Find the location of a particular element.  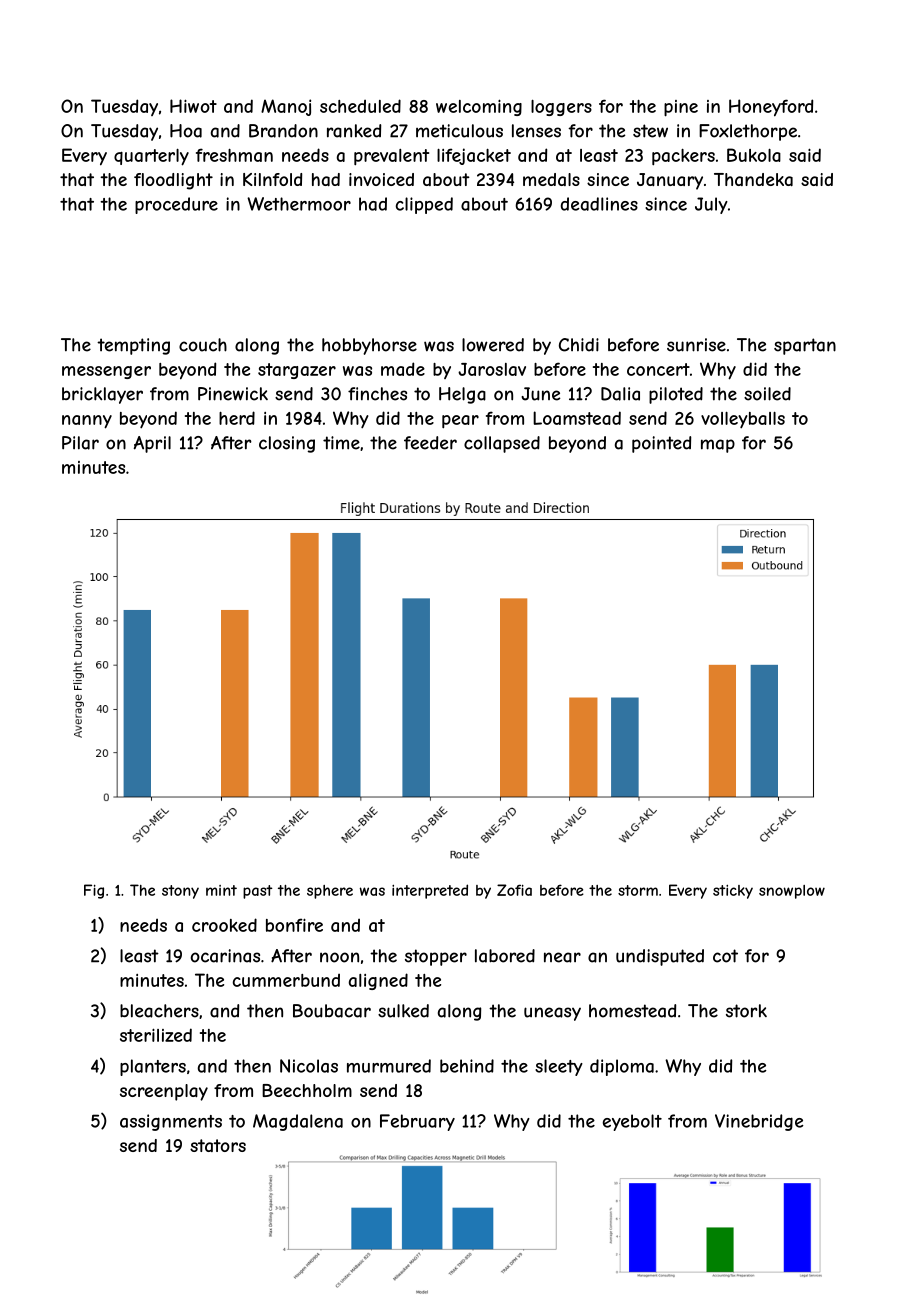

mint is located at coordinates (221, 890).
